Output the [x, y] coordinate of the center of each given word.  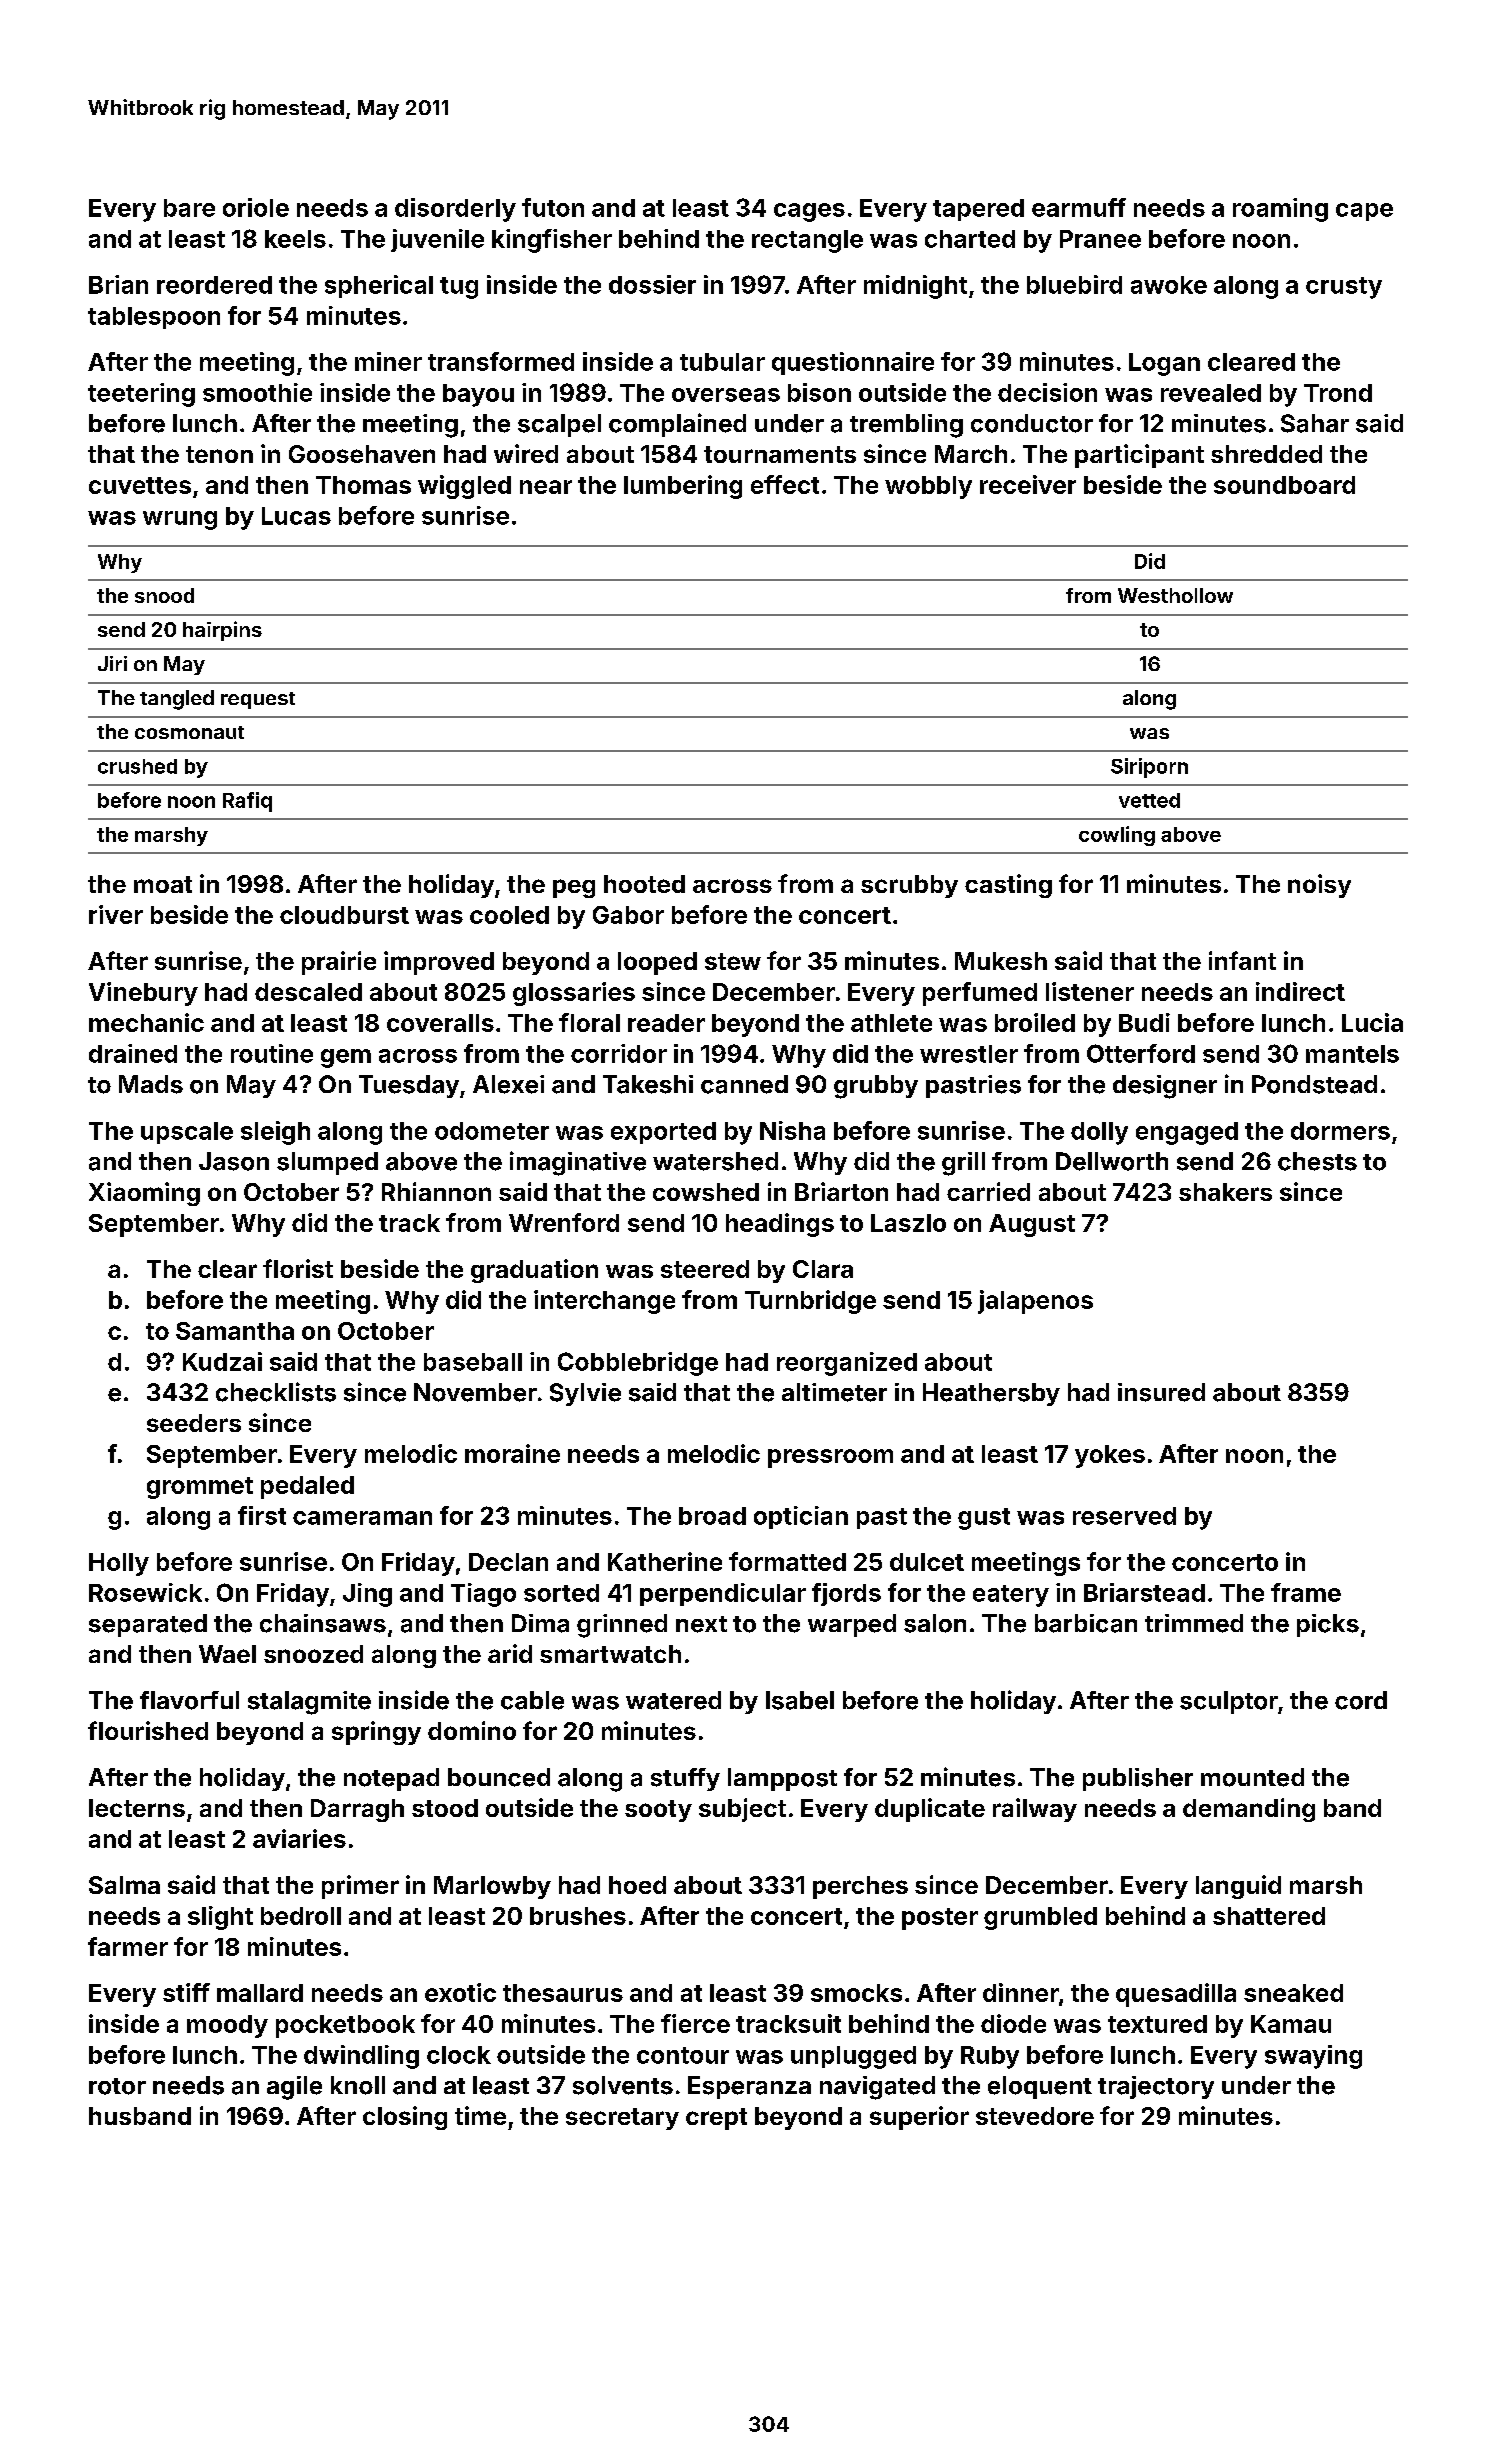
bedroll [301, 1916]
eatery [1011, 1596]
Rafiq [247, 802]
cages [809, 212]
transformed [501, 361]
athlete [891, 1023]
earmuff [1079, 207]
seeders [194, 1423]
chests [1317, 1161]
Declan [508, 1562]
